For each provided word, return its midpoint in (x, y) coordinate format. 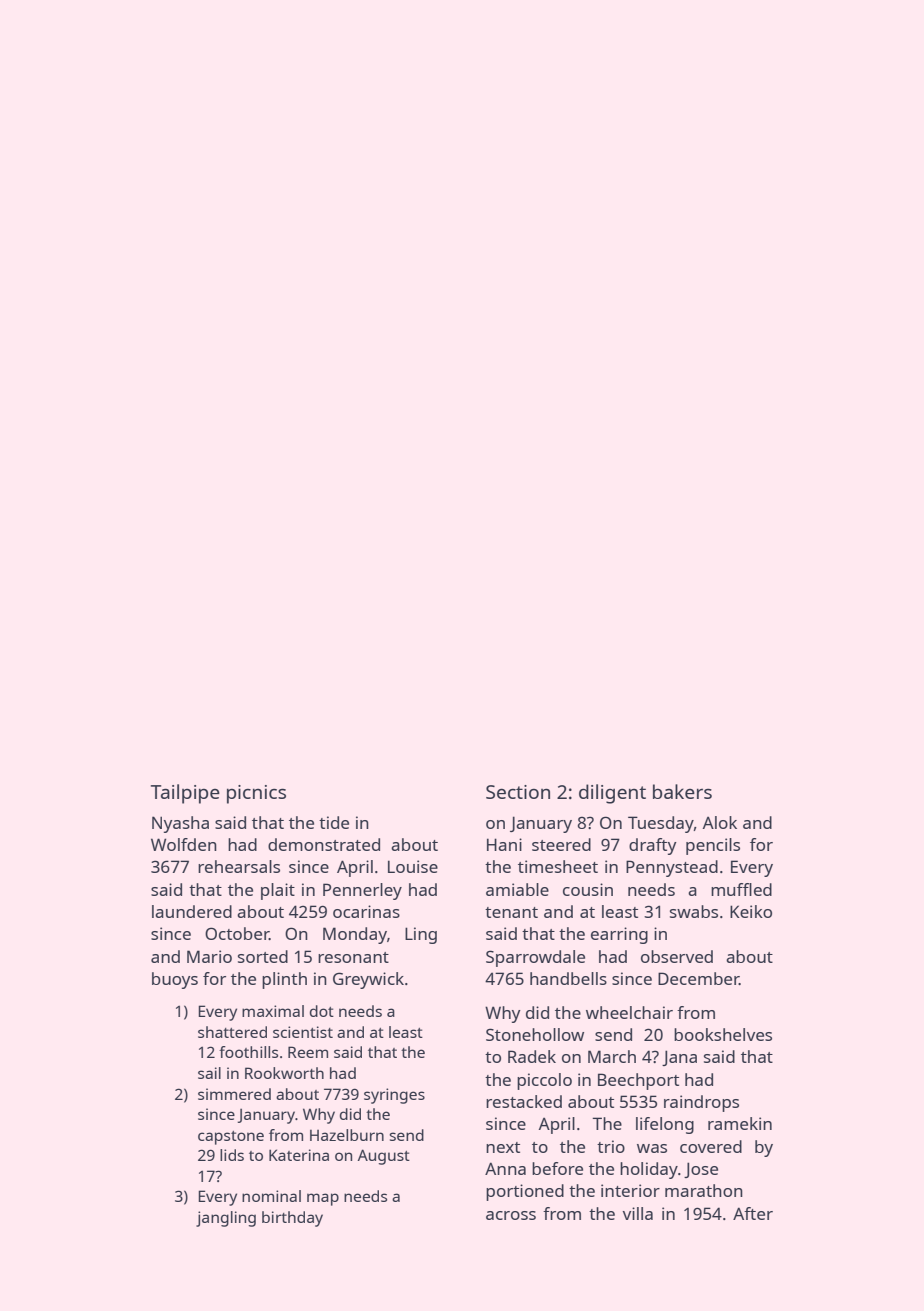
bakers (682, 791)
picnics (256, 794)
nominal (271, 1196)
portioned (525, 1192)
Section (518, 792)
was (652, 1148)
